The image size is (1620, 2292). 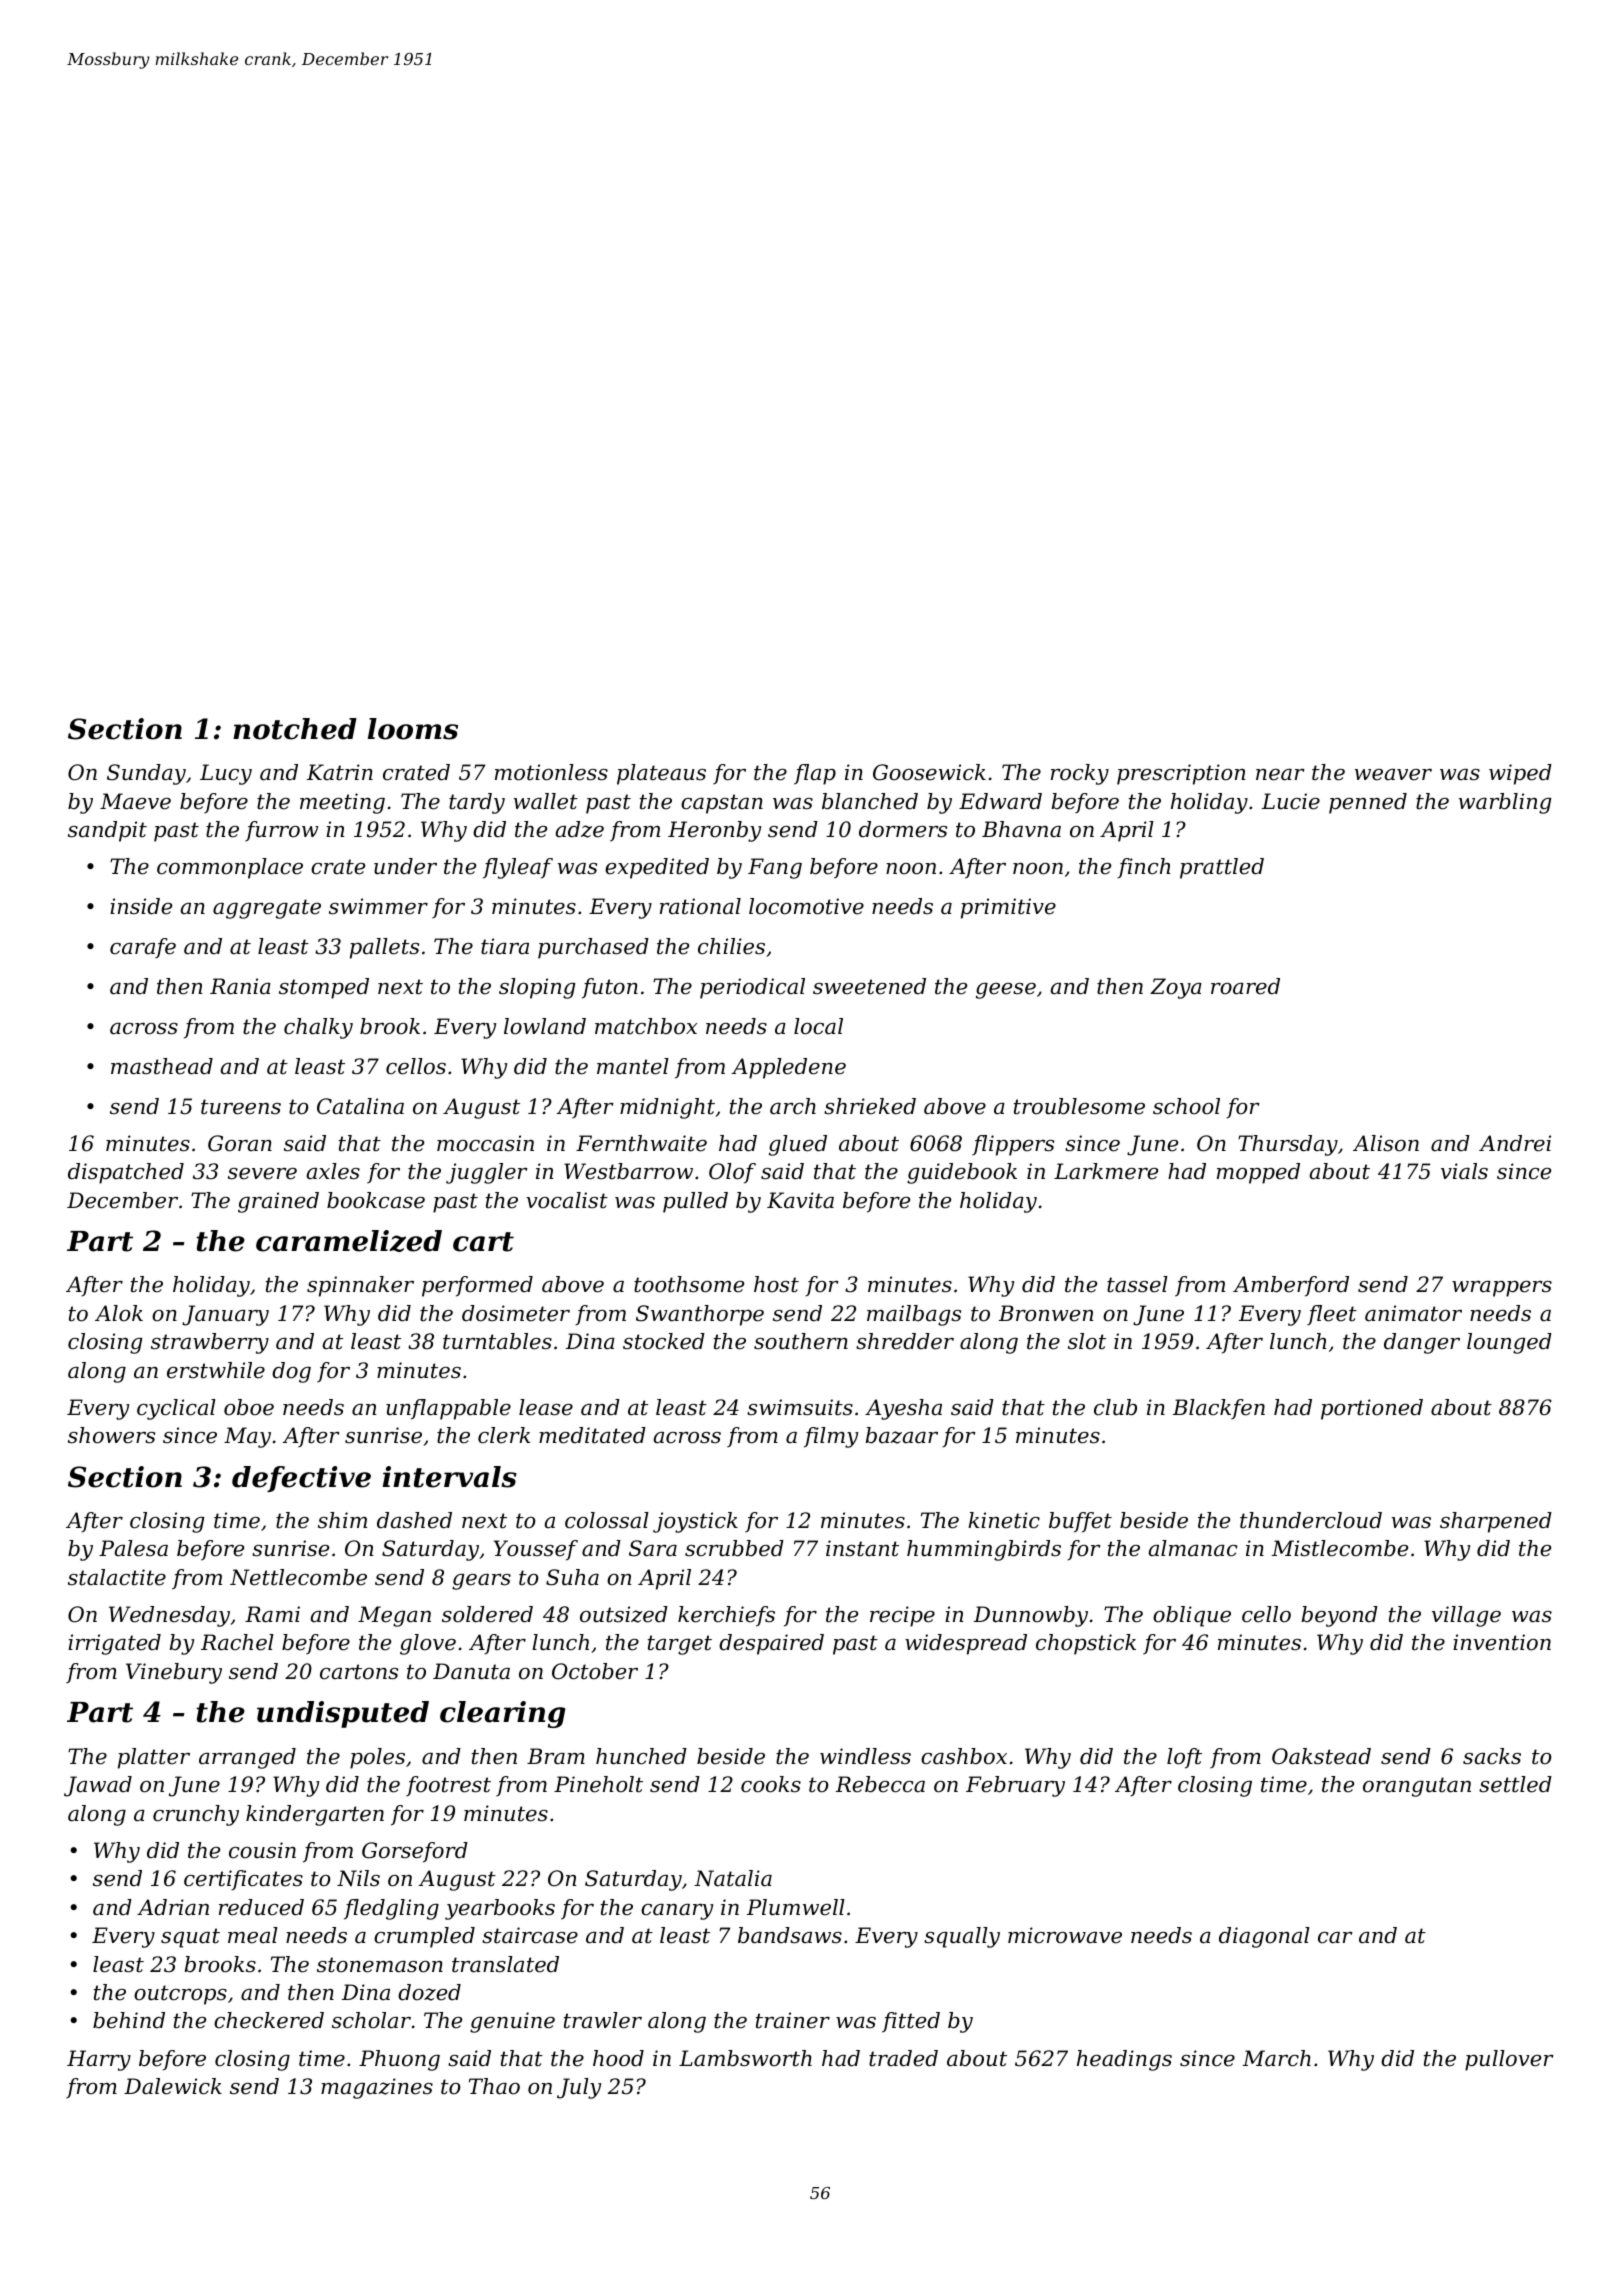 I want to click on Amberford, so click(x=1291, y=1286).
